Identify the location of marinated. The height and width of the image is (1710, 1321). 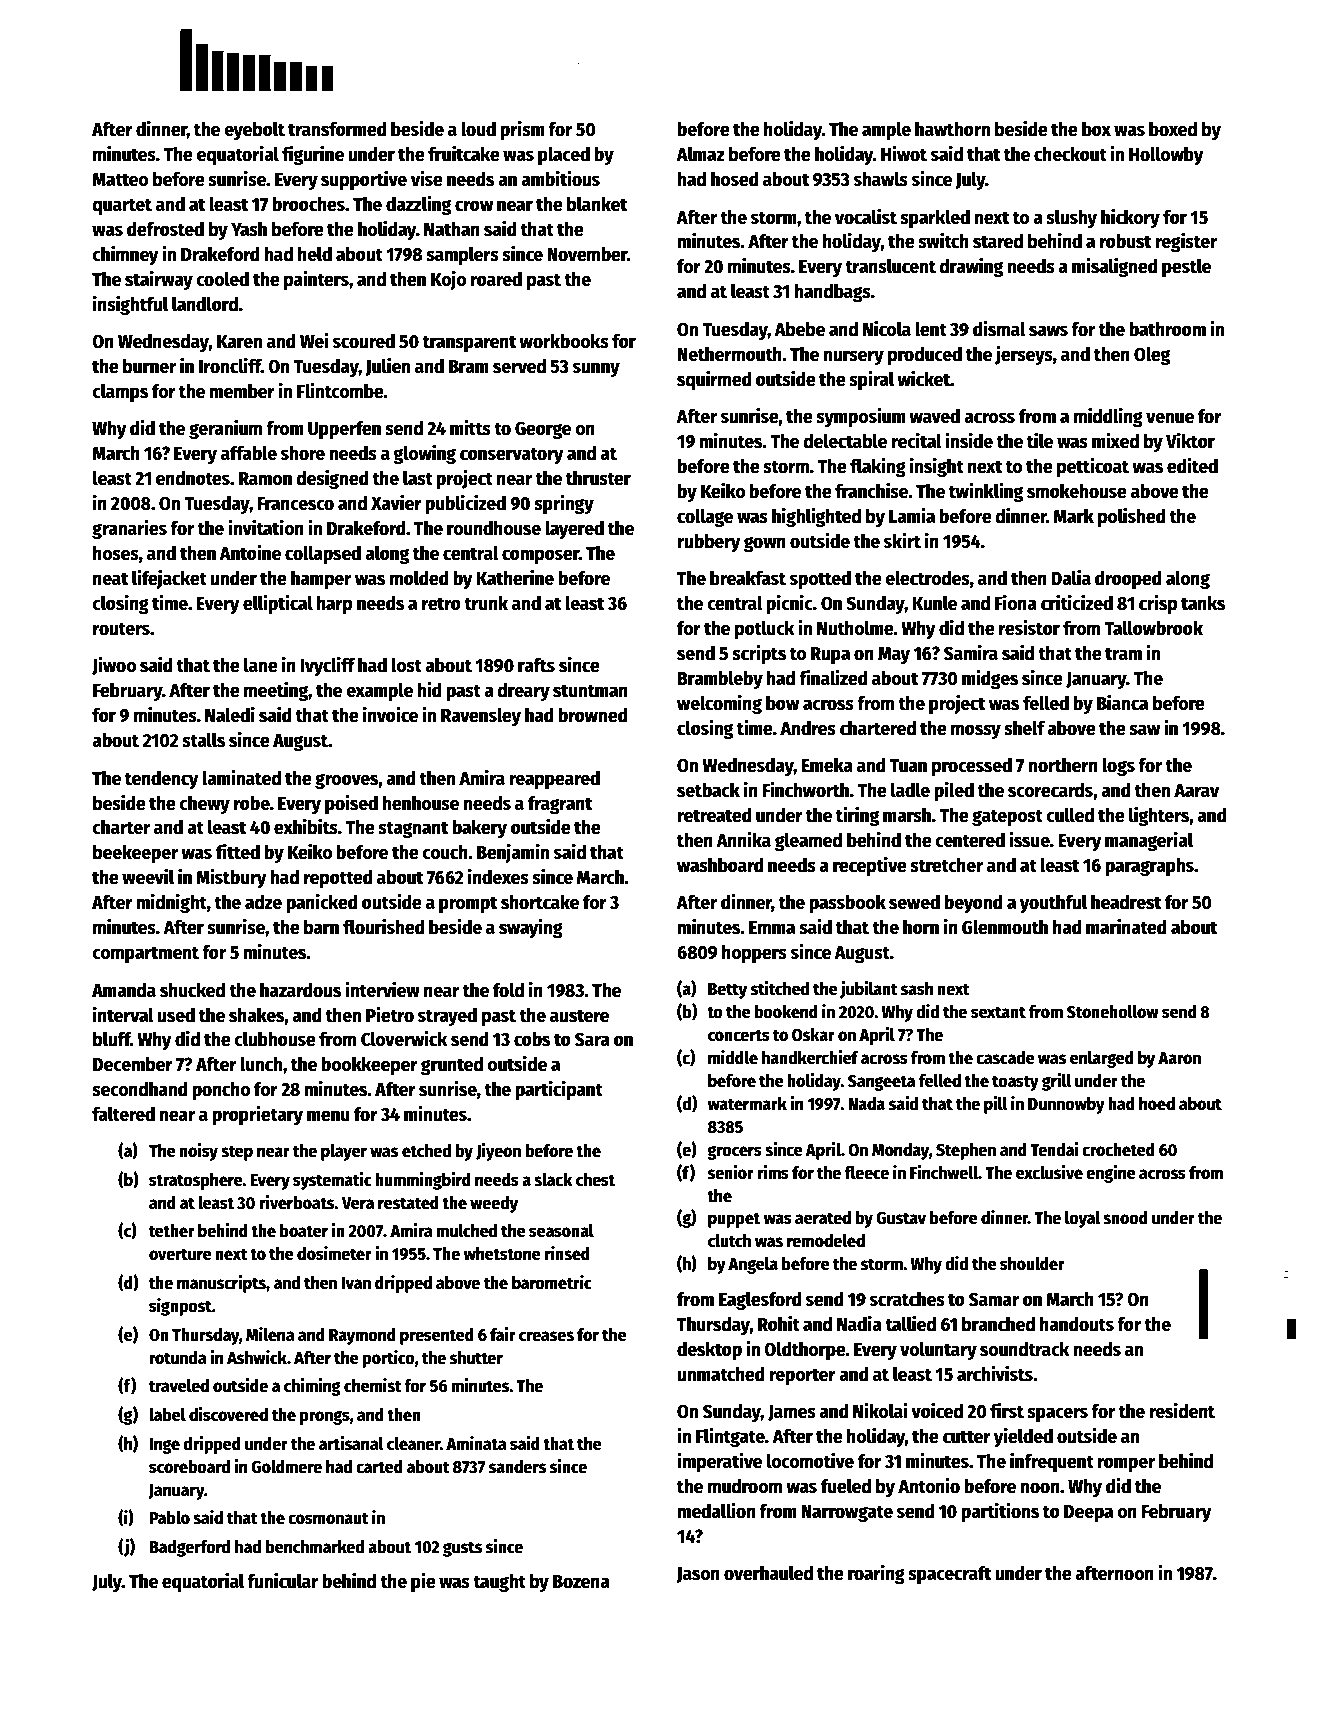
(1126, 926).
